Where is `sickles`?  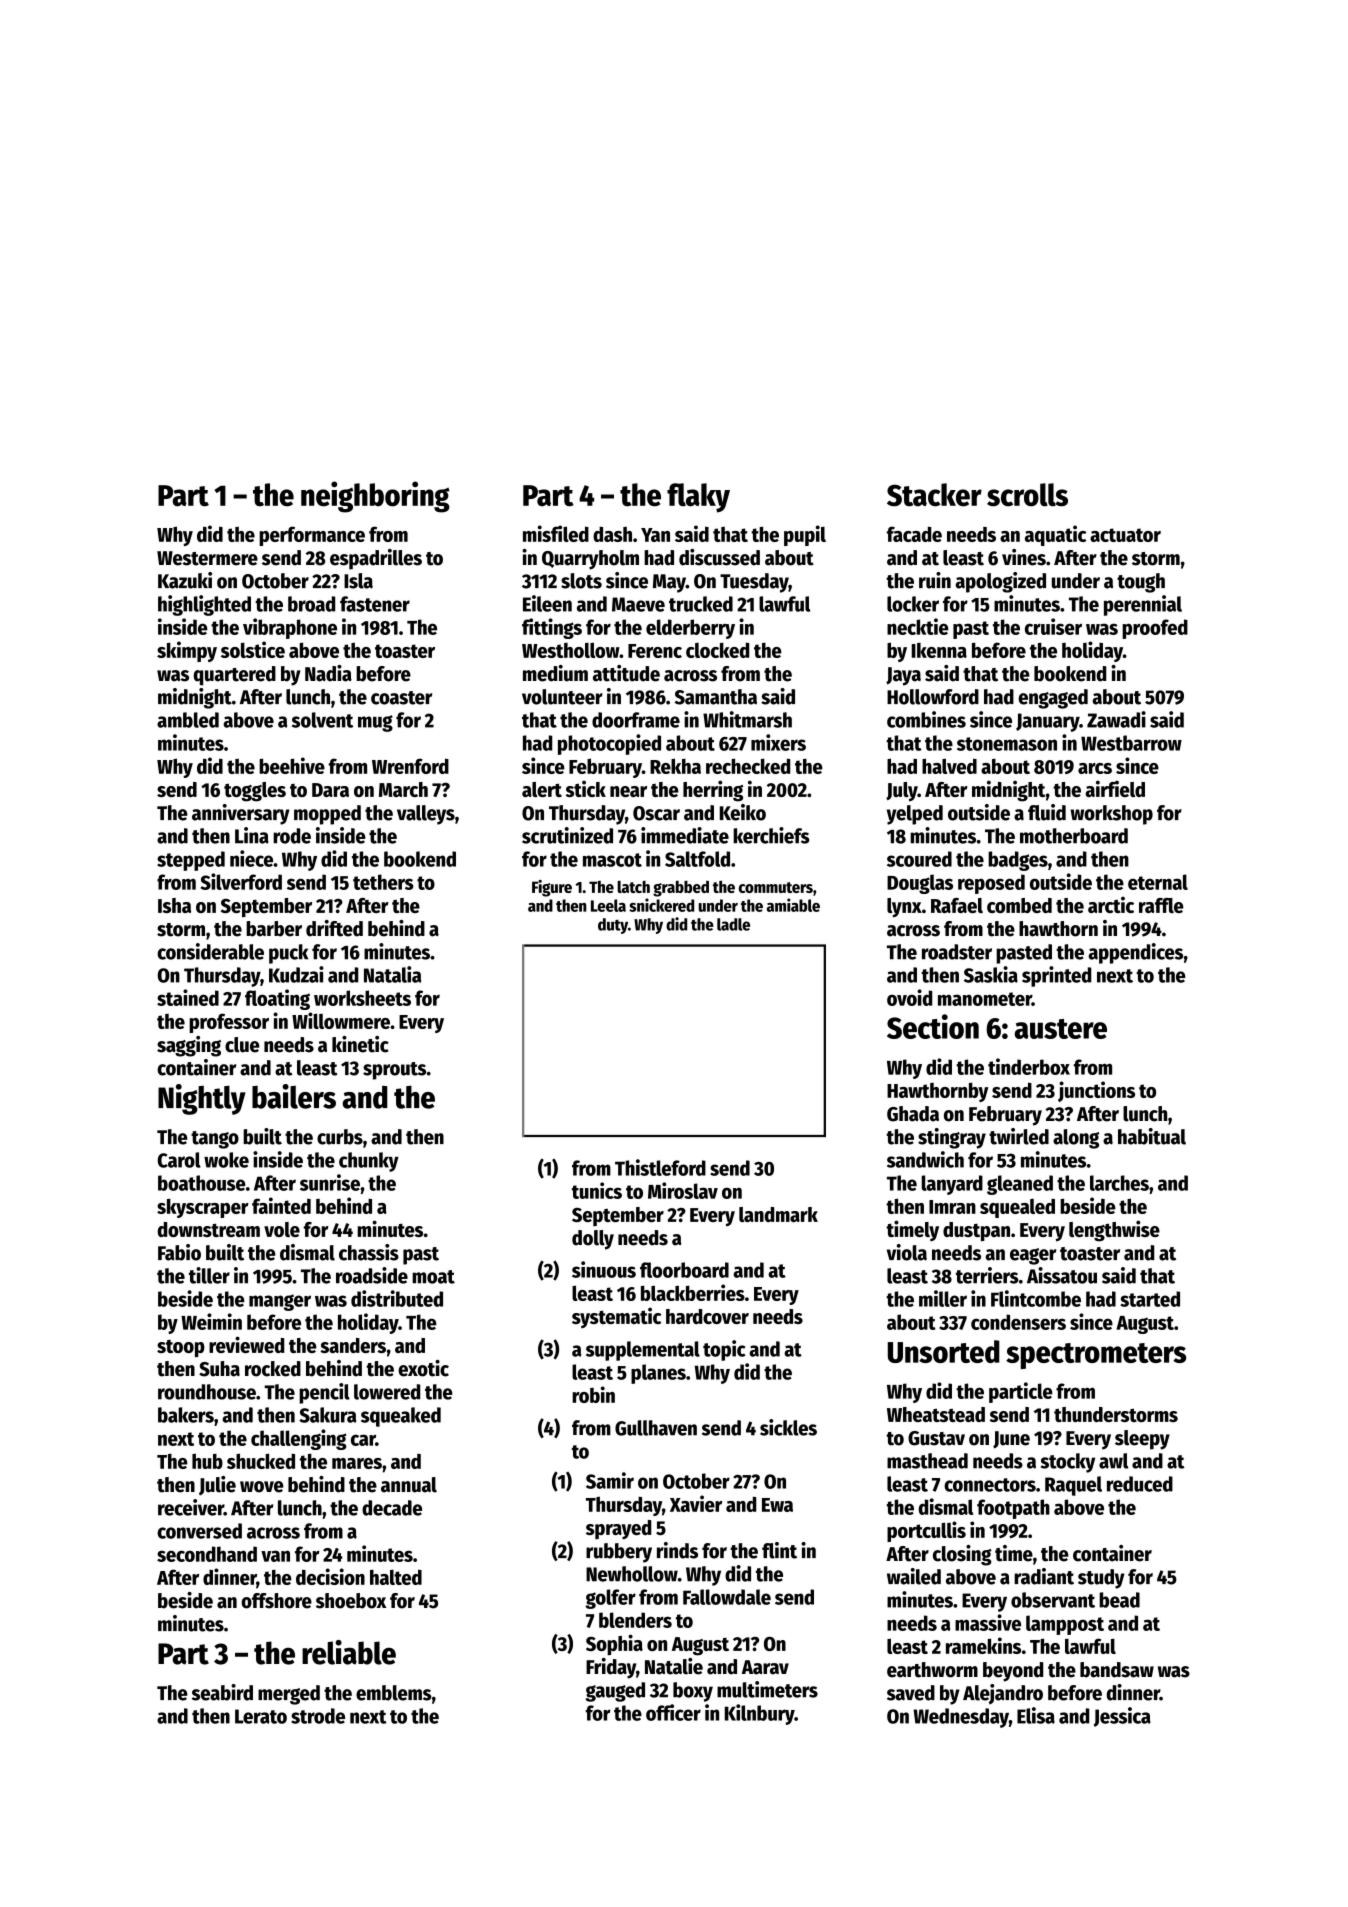
sickles is located at coordinates (788, 1427).
